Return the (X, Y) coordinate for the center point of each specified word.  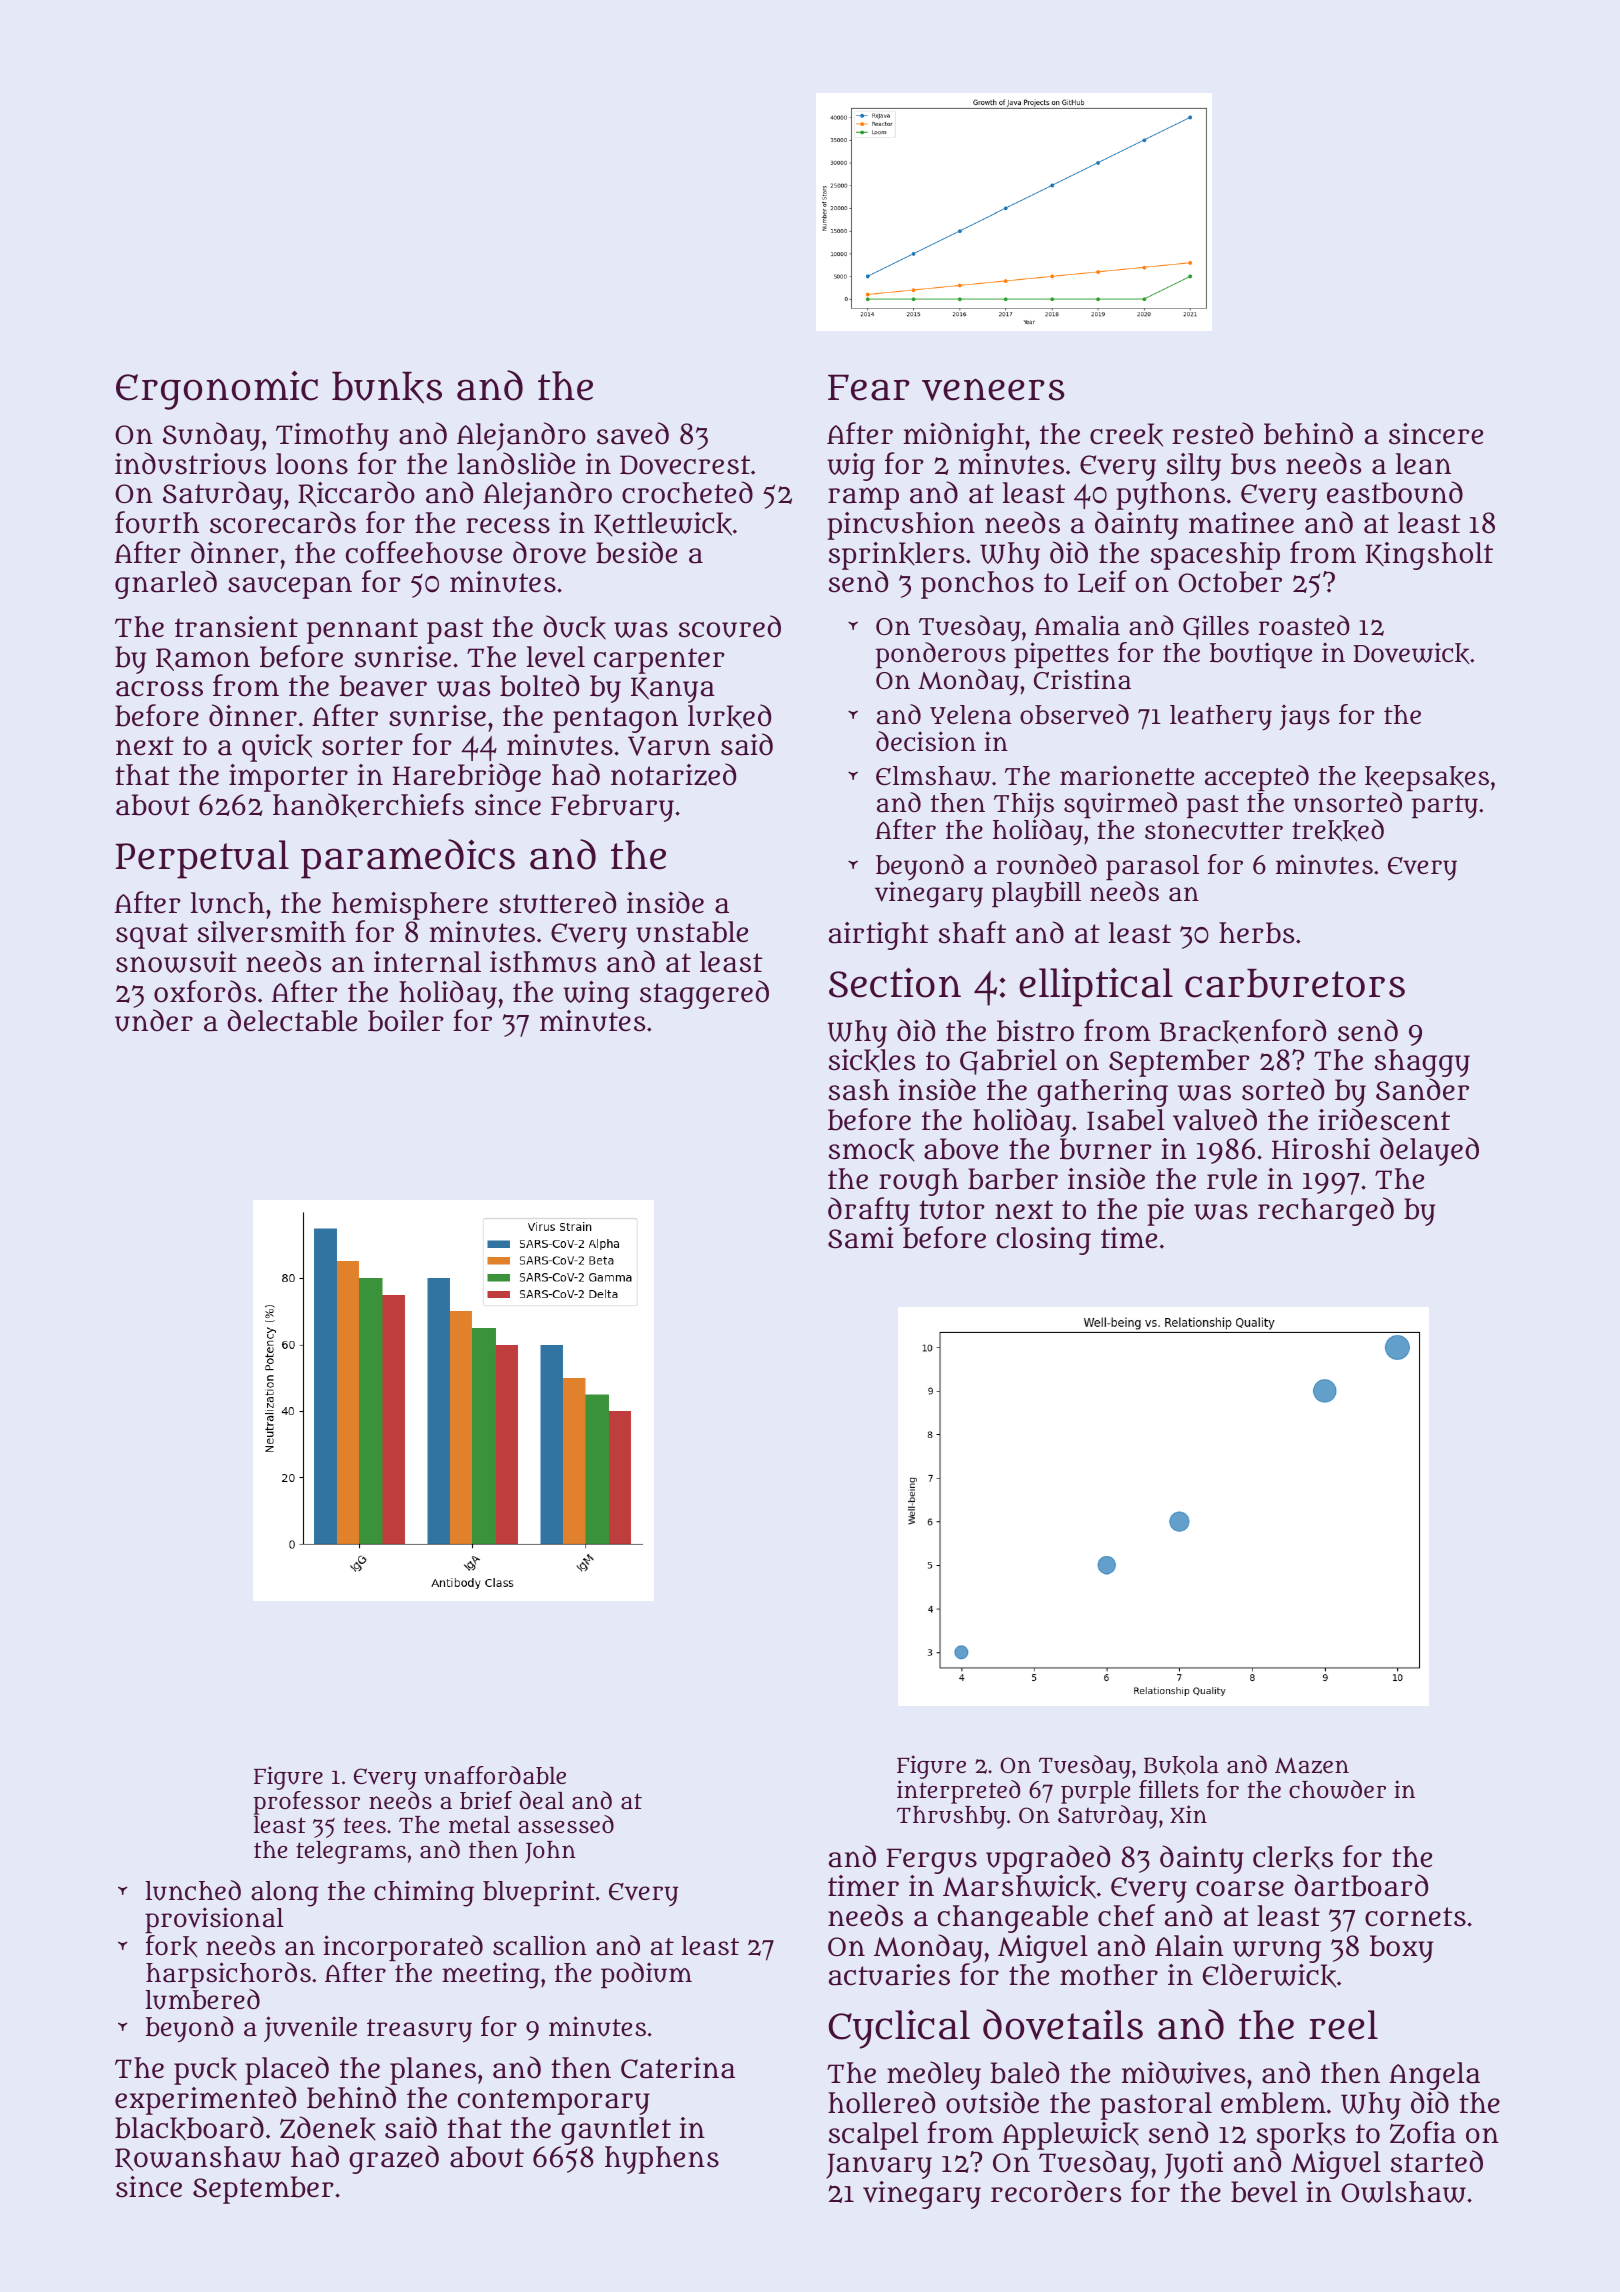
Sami (861, 1238)
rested (1212, 433)
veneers (993, 389)
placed (287, 2070)
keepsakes (1427, 778)
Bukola (1181, 1765)
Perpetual (202, 859)
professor (306, 1803)
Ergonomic (217, 390)
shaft (972, 932)
